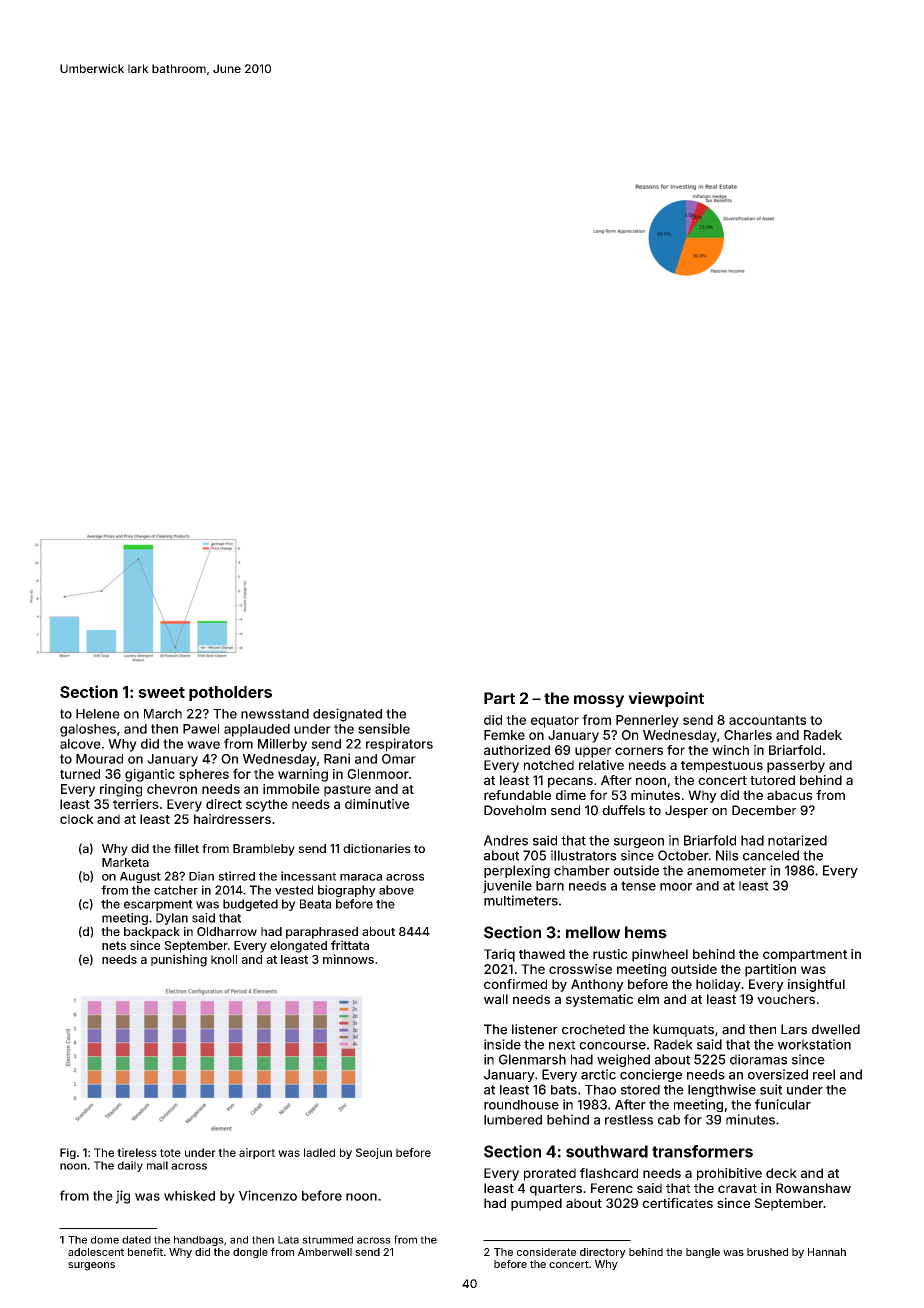 The image size is (924, 1308). What do you see at coordinates (726, 871) in the screenshot?
I see `anemometer` at bounding box center [726, 871].
